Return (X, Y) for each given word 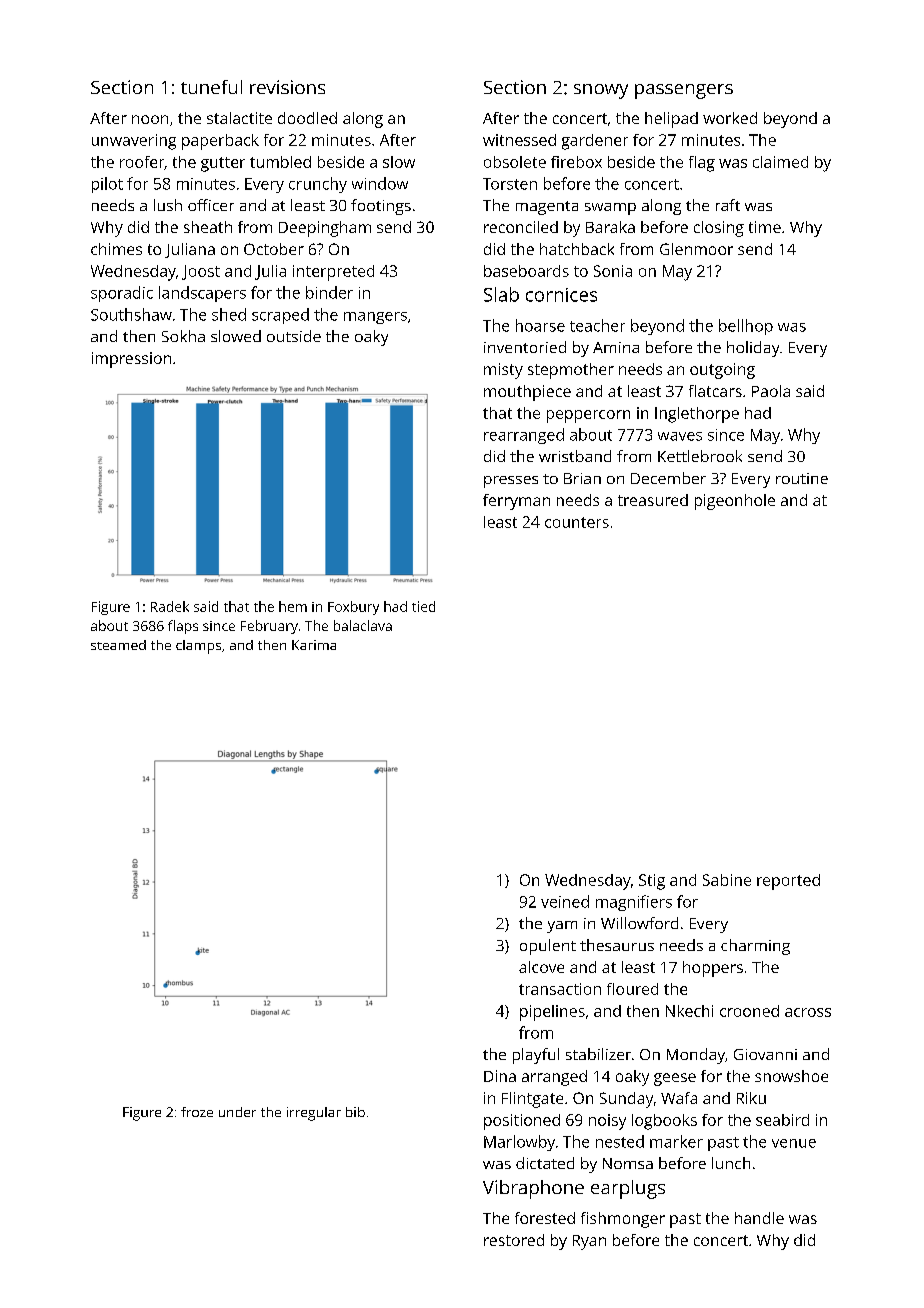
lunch (731, 1163)
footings (381, 207)
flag (702, 164)
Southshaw (131, 314)
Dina (500, 1076)
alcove (541, 967)
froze (197, 1112)
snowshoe (791, 1076)
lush (168, 205)
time (765, 227)
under (237, 1112)
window (380, 183)
